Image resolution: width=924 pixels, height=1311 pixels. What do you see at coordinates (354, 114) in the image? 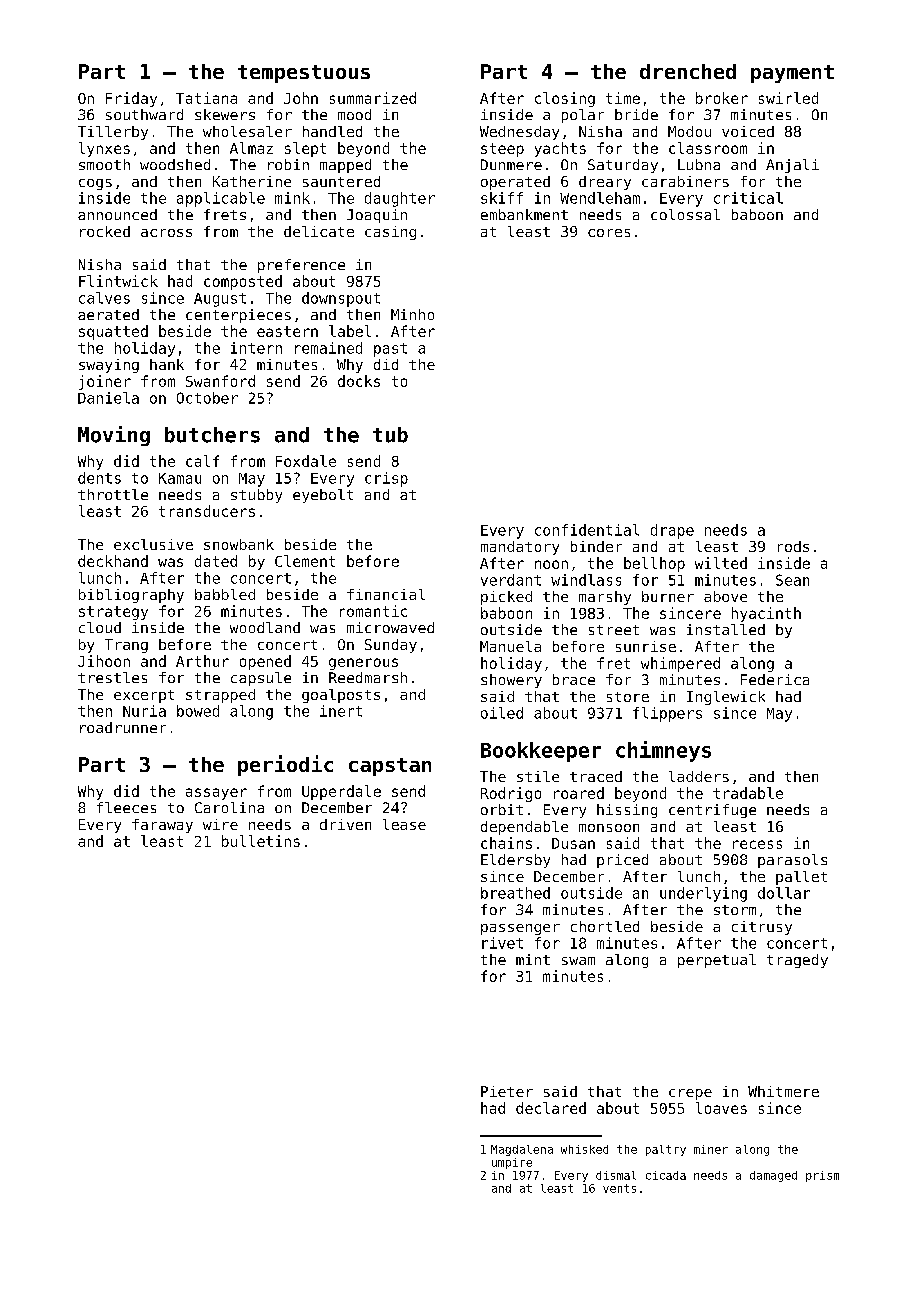
I see `mood` at bounding box center [354, 114].
